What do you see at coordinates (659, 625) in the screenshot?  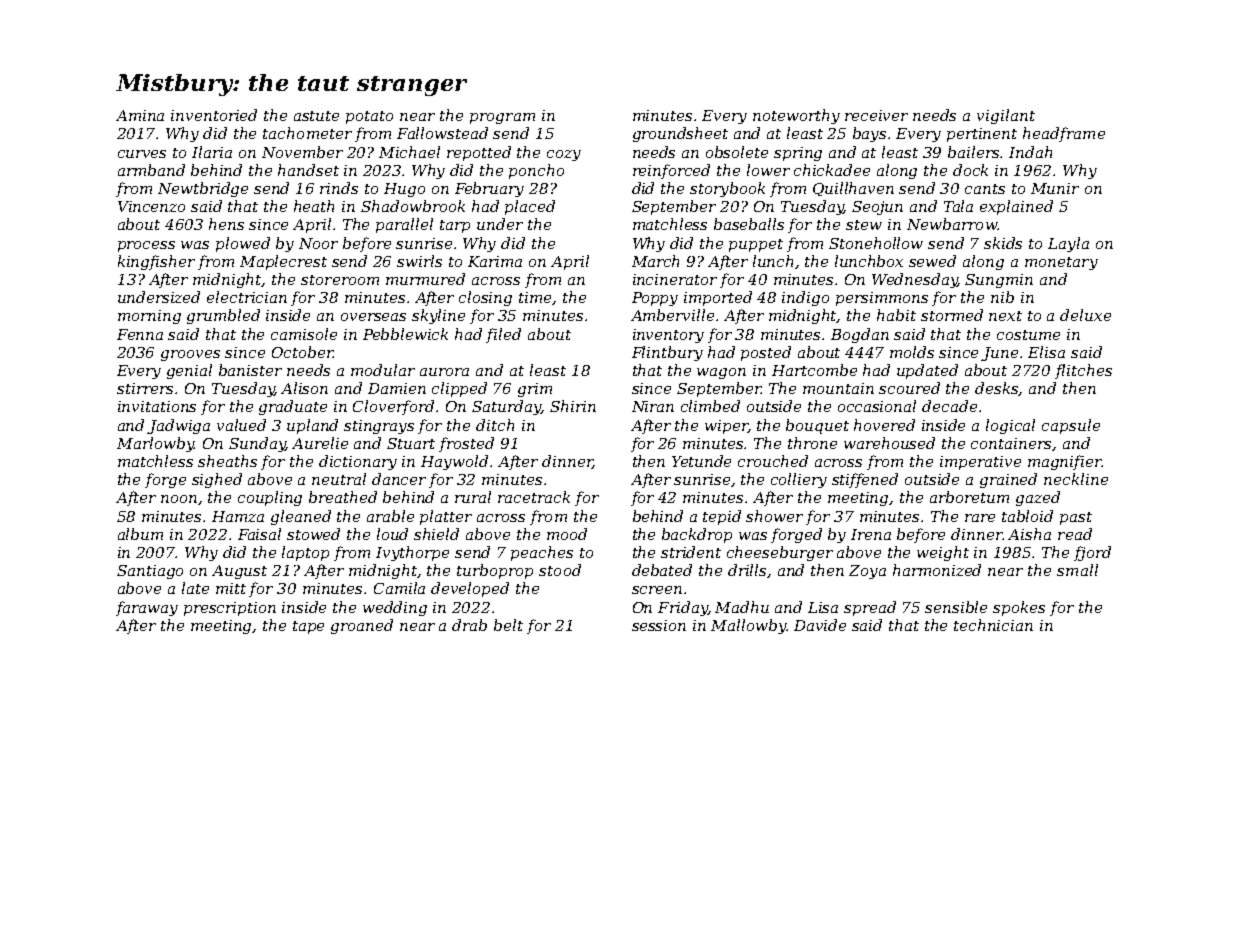 I see `session` at bounding box center [659, 625].
